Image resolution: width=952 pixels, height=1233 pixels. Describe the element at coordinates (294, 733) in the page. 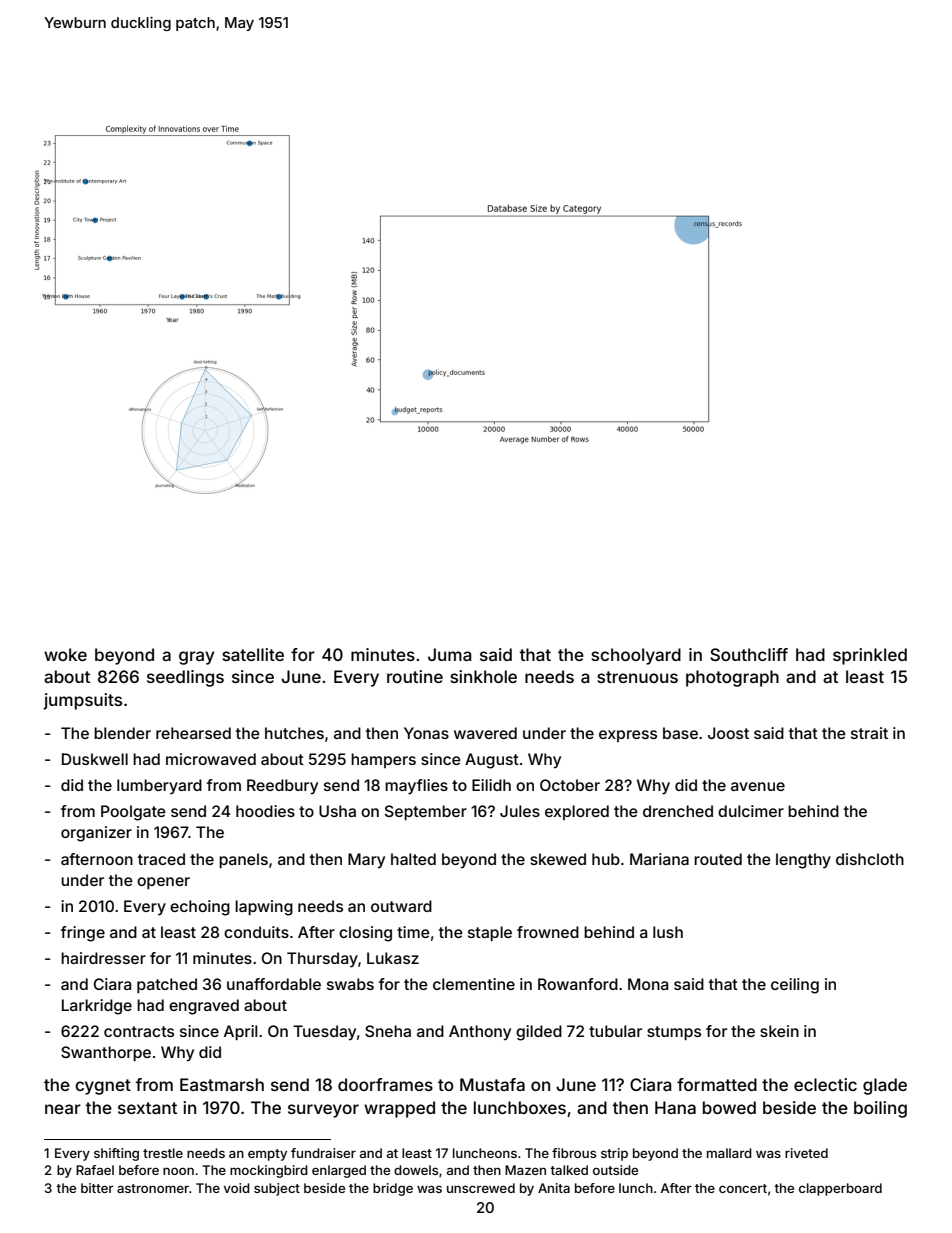

I see `hutches` at that location.
